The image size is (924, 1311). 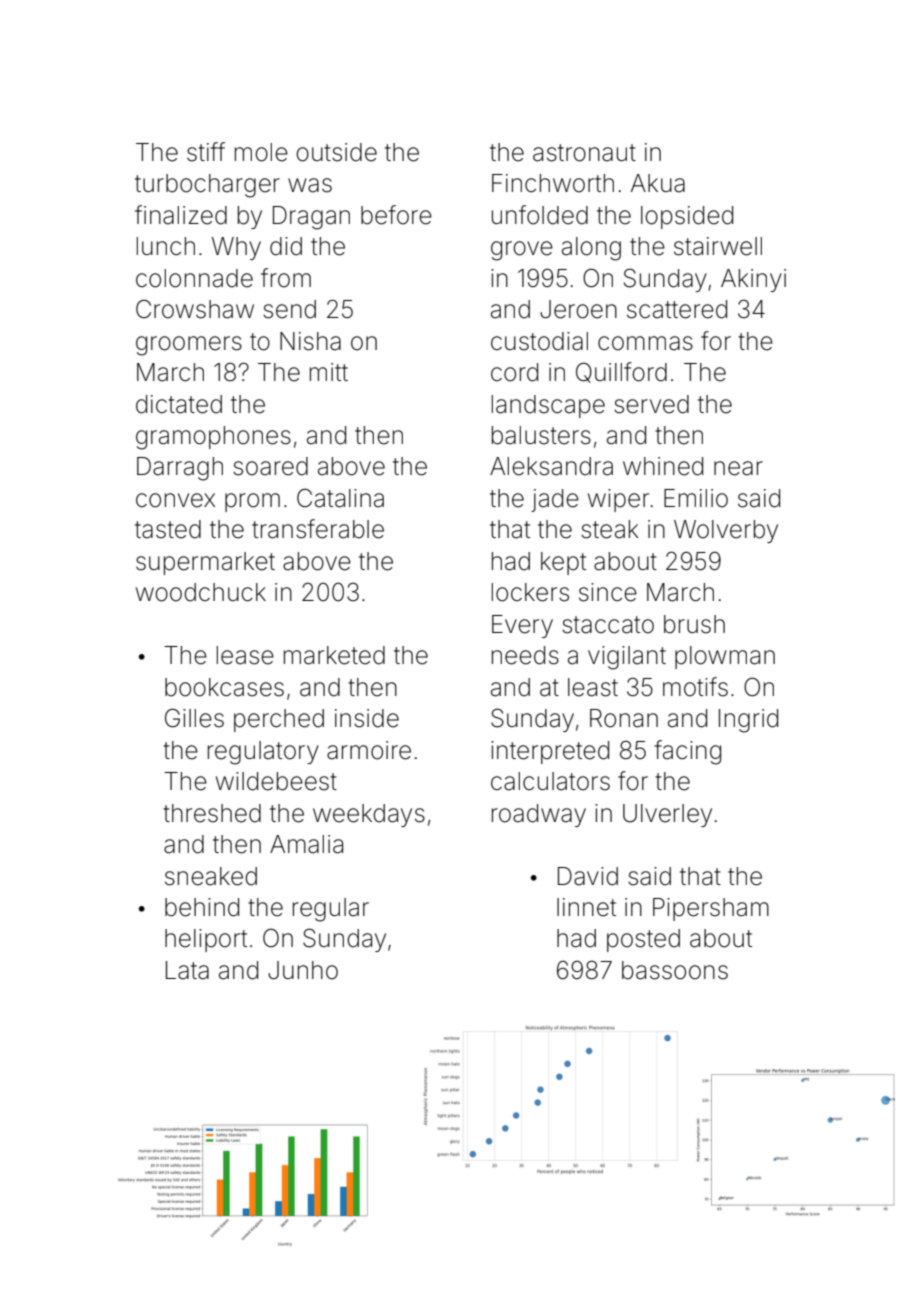 What do you see at coordinates (194, 718) in the image?
I see `Gilles` at bounding box center [194, 718].
